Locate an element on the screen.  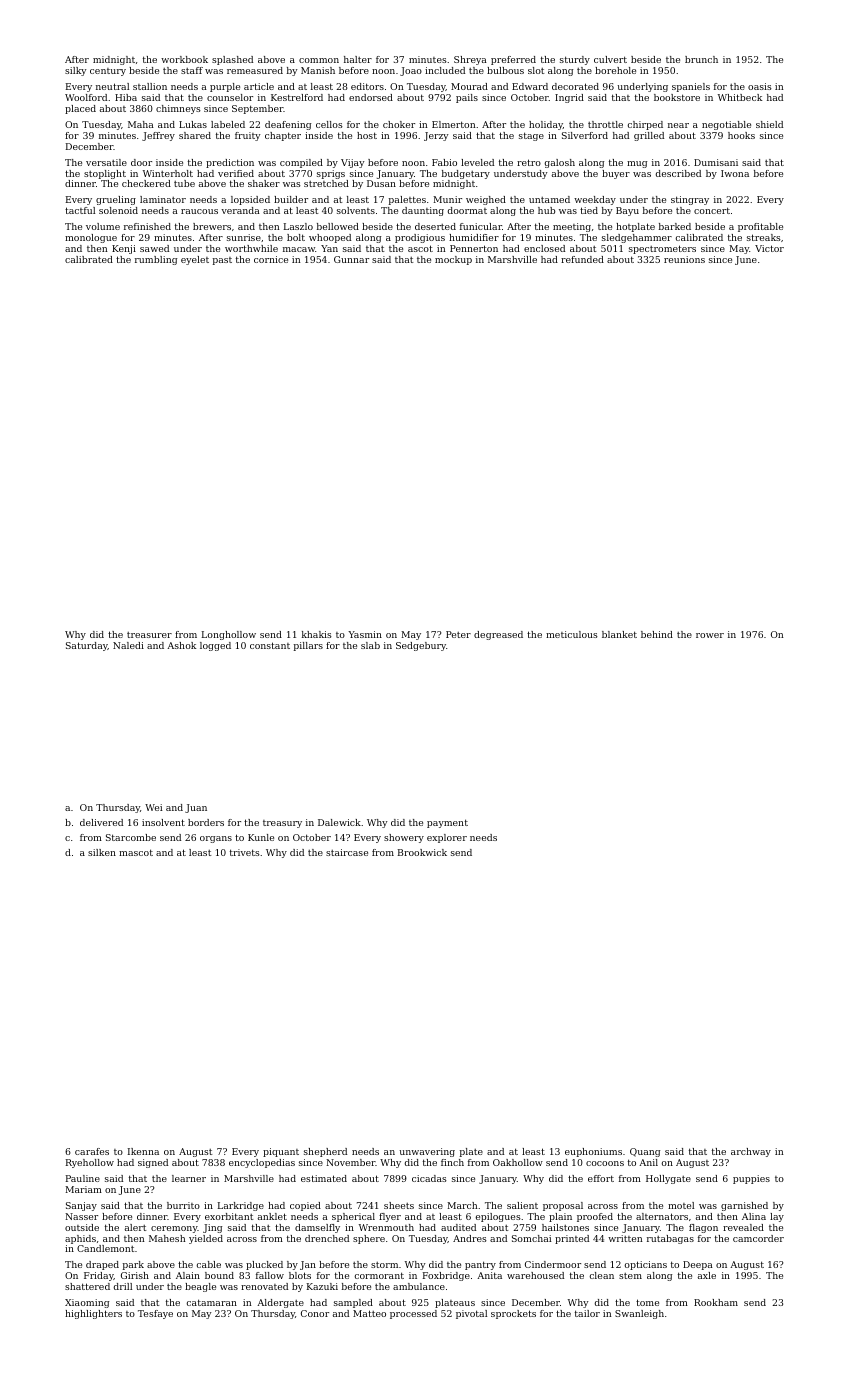
enclosed is located at coordinates (544, 248).
